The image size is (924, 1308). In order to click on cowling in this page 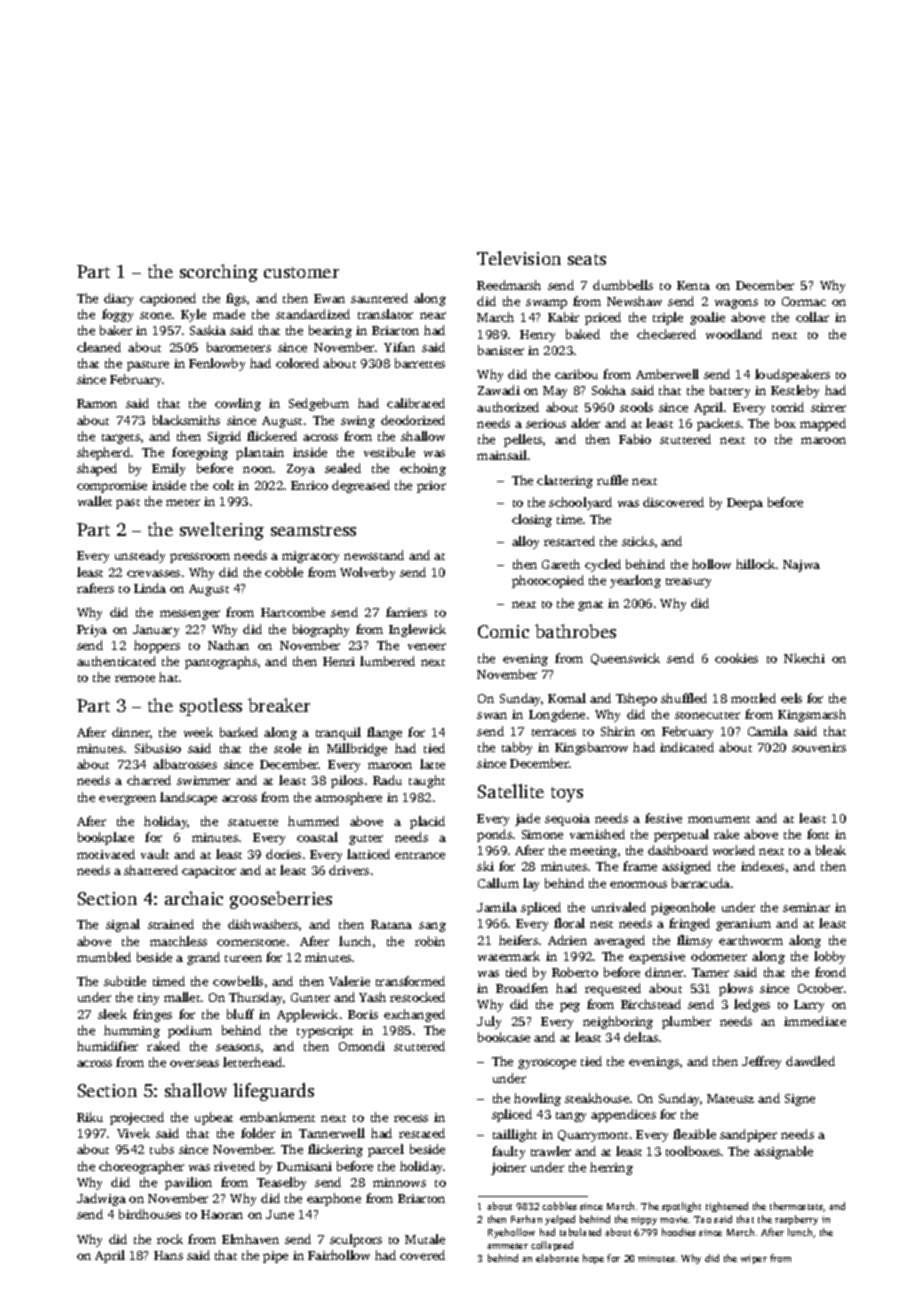, I will do `click(238, 404)`.
